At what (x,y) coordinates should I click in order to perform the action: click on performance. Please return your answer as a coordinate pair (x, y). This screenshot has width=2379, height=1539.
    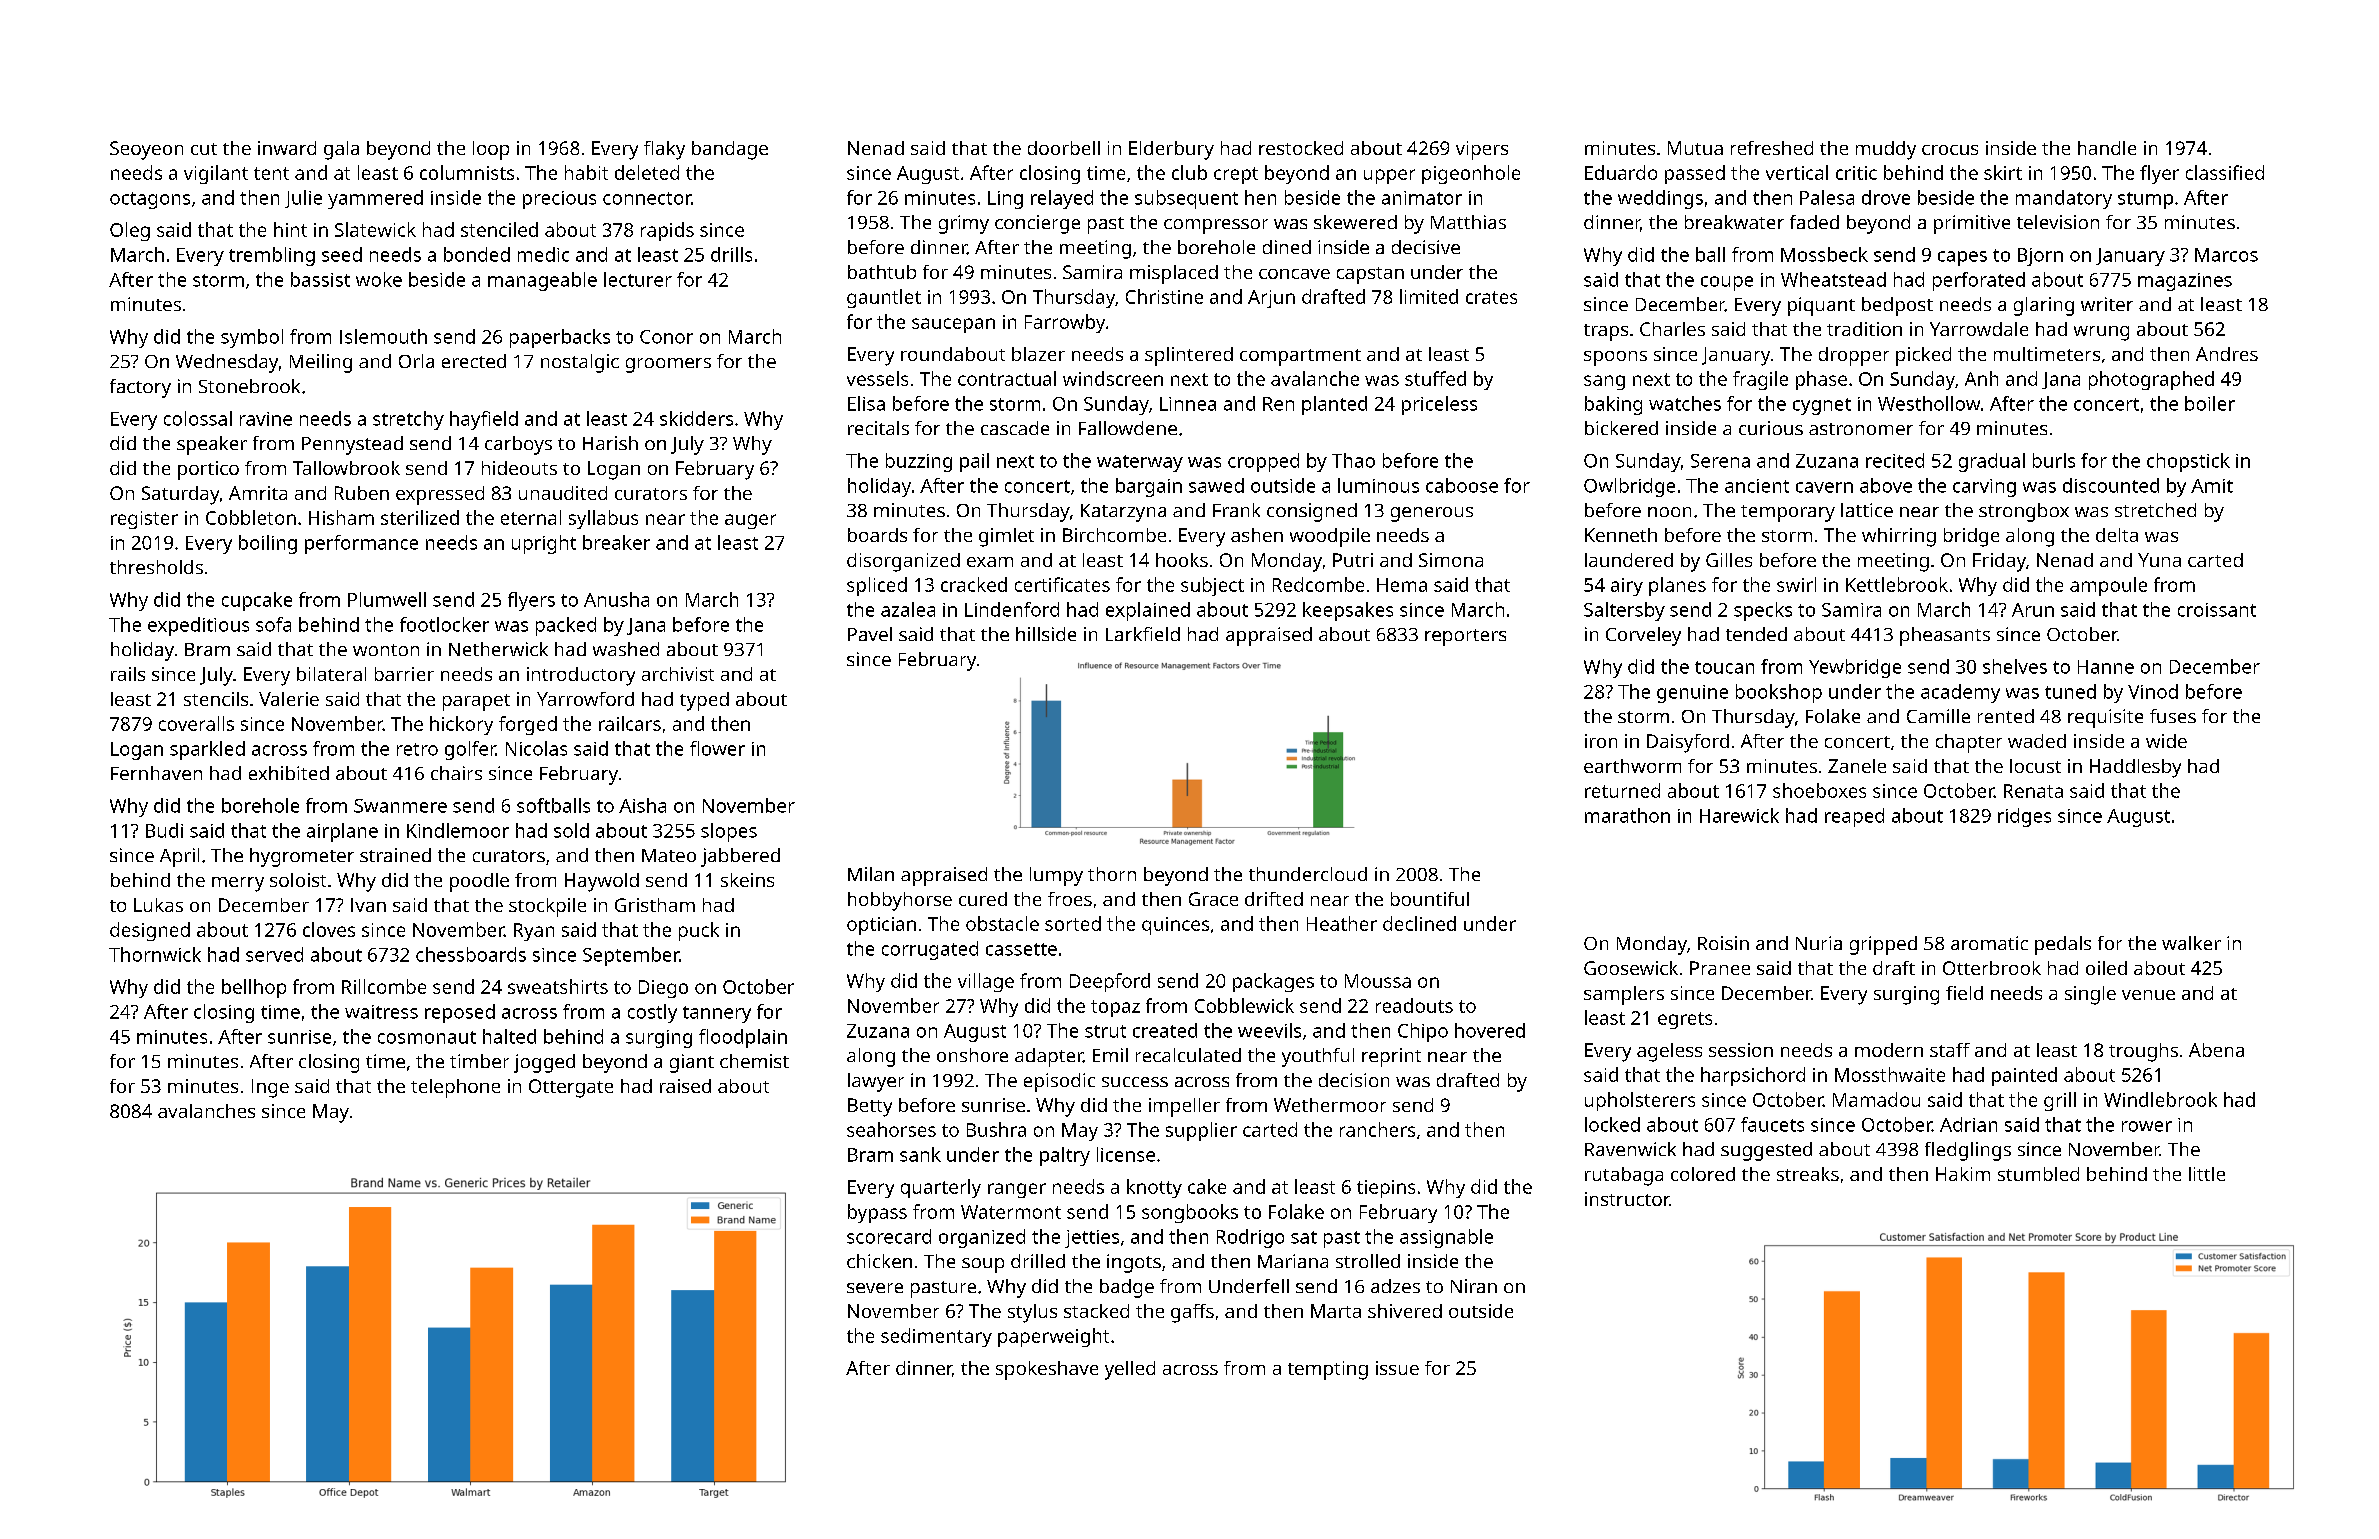
    Looking at the image, I should click on (361, 544).
